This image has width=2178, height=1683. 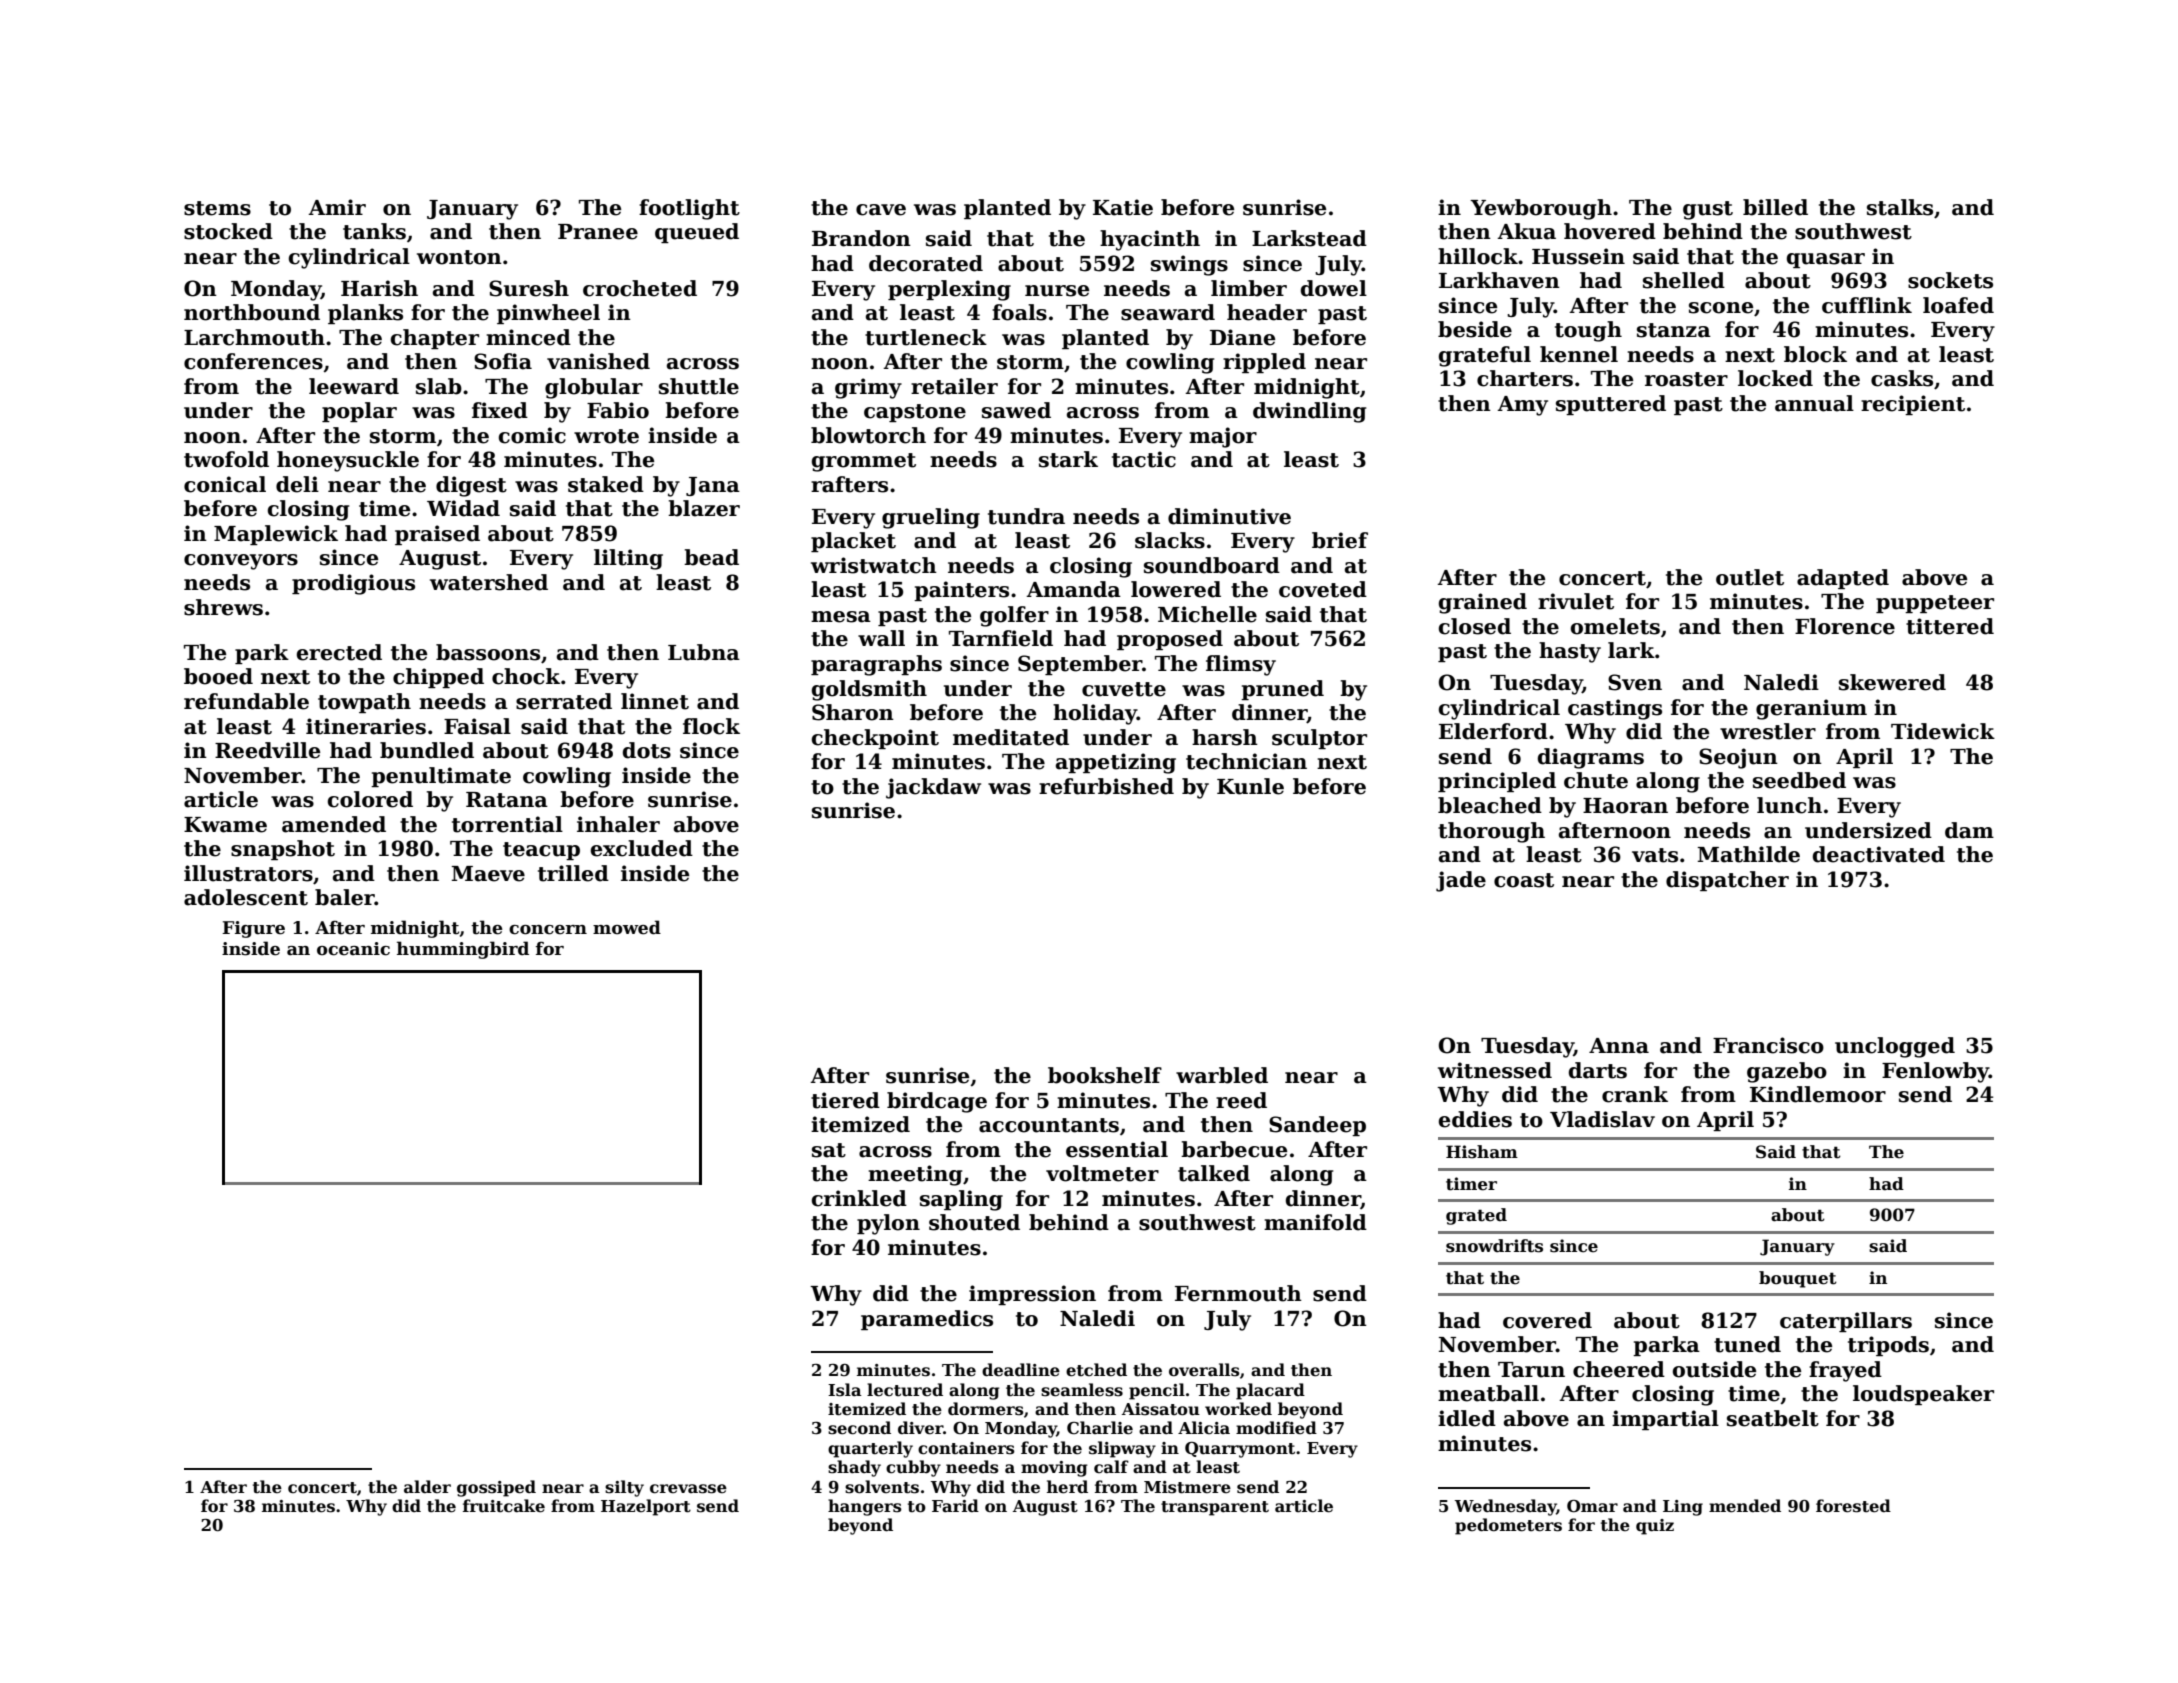 What do you see at coordinates (504, 1506) in the image?
I see `fruitcake` at bounding box center [504, 1506].
